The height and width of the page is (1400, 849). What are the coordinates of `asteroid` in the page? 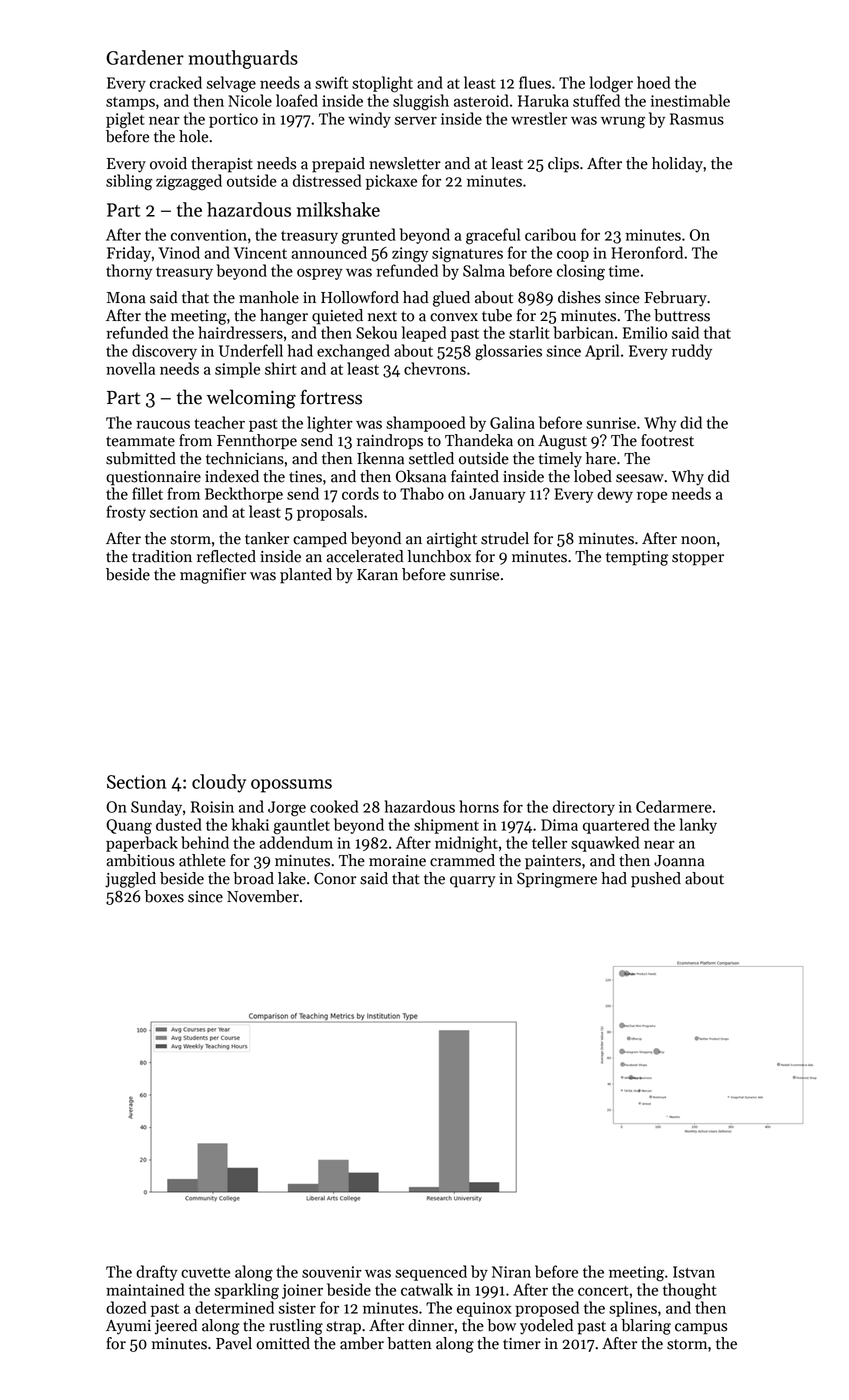 It's located at (481, 100).
